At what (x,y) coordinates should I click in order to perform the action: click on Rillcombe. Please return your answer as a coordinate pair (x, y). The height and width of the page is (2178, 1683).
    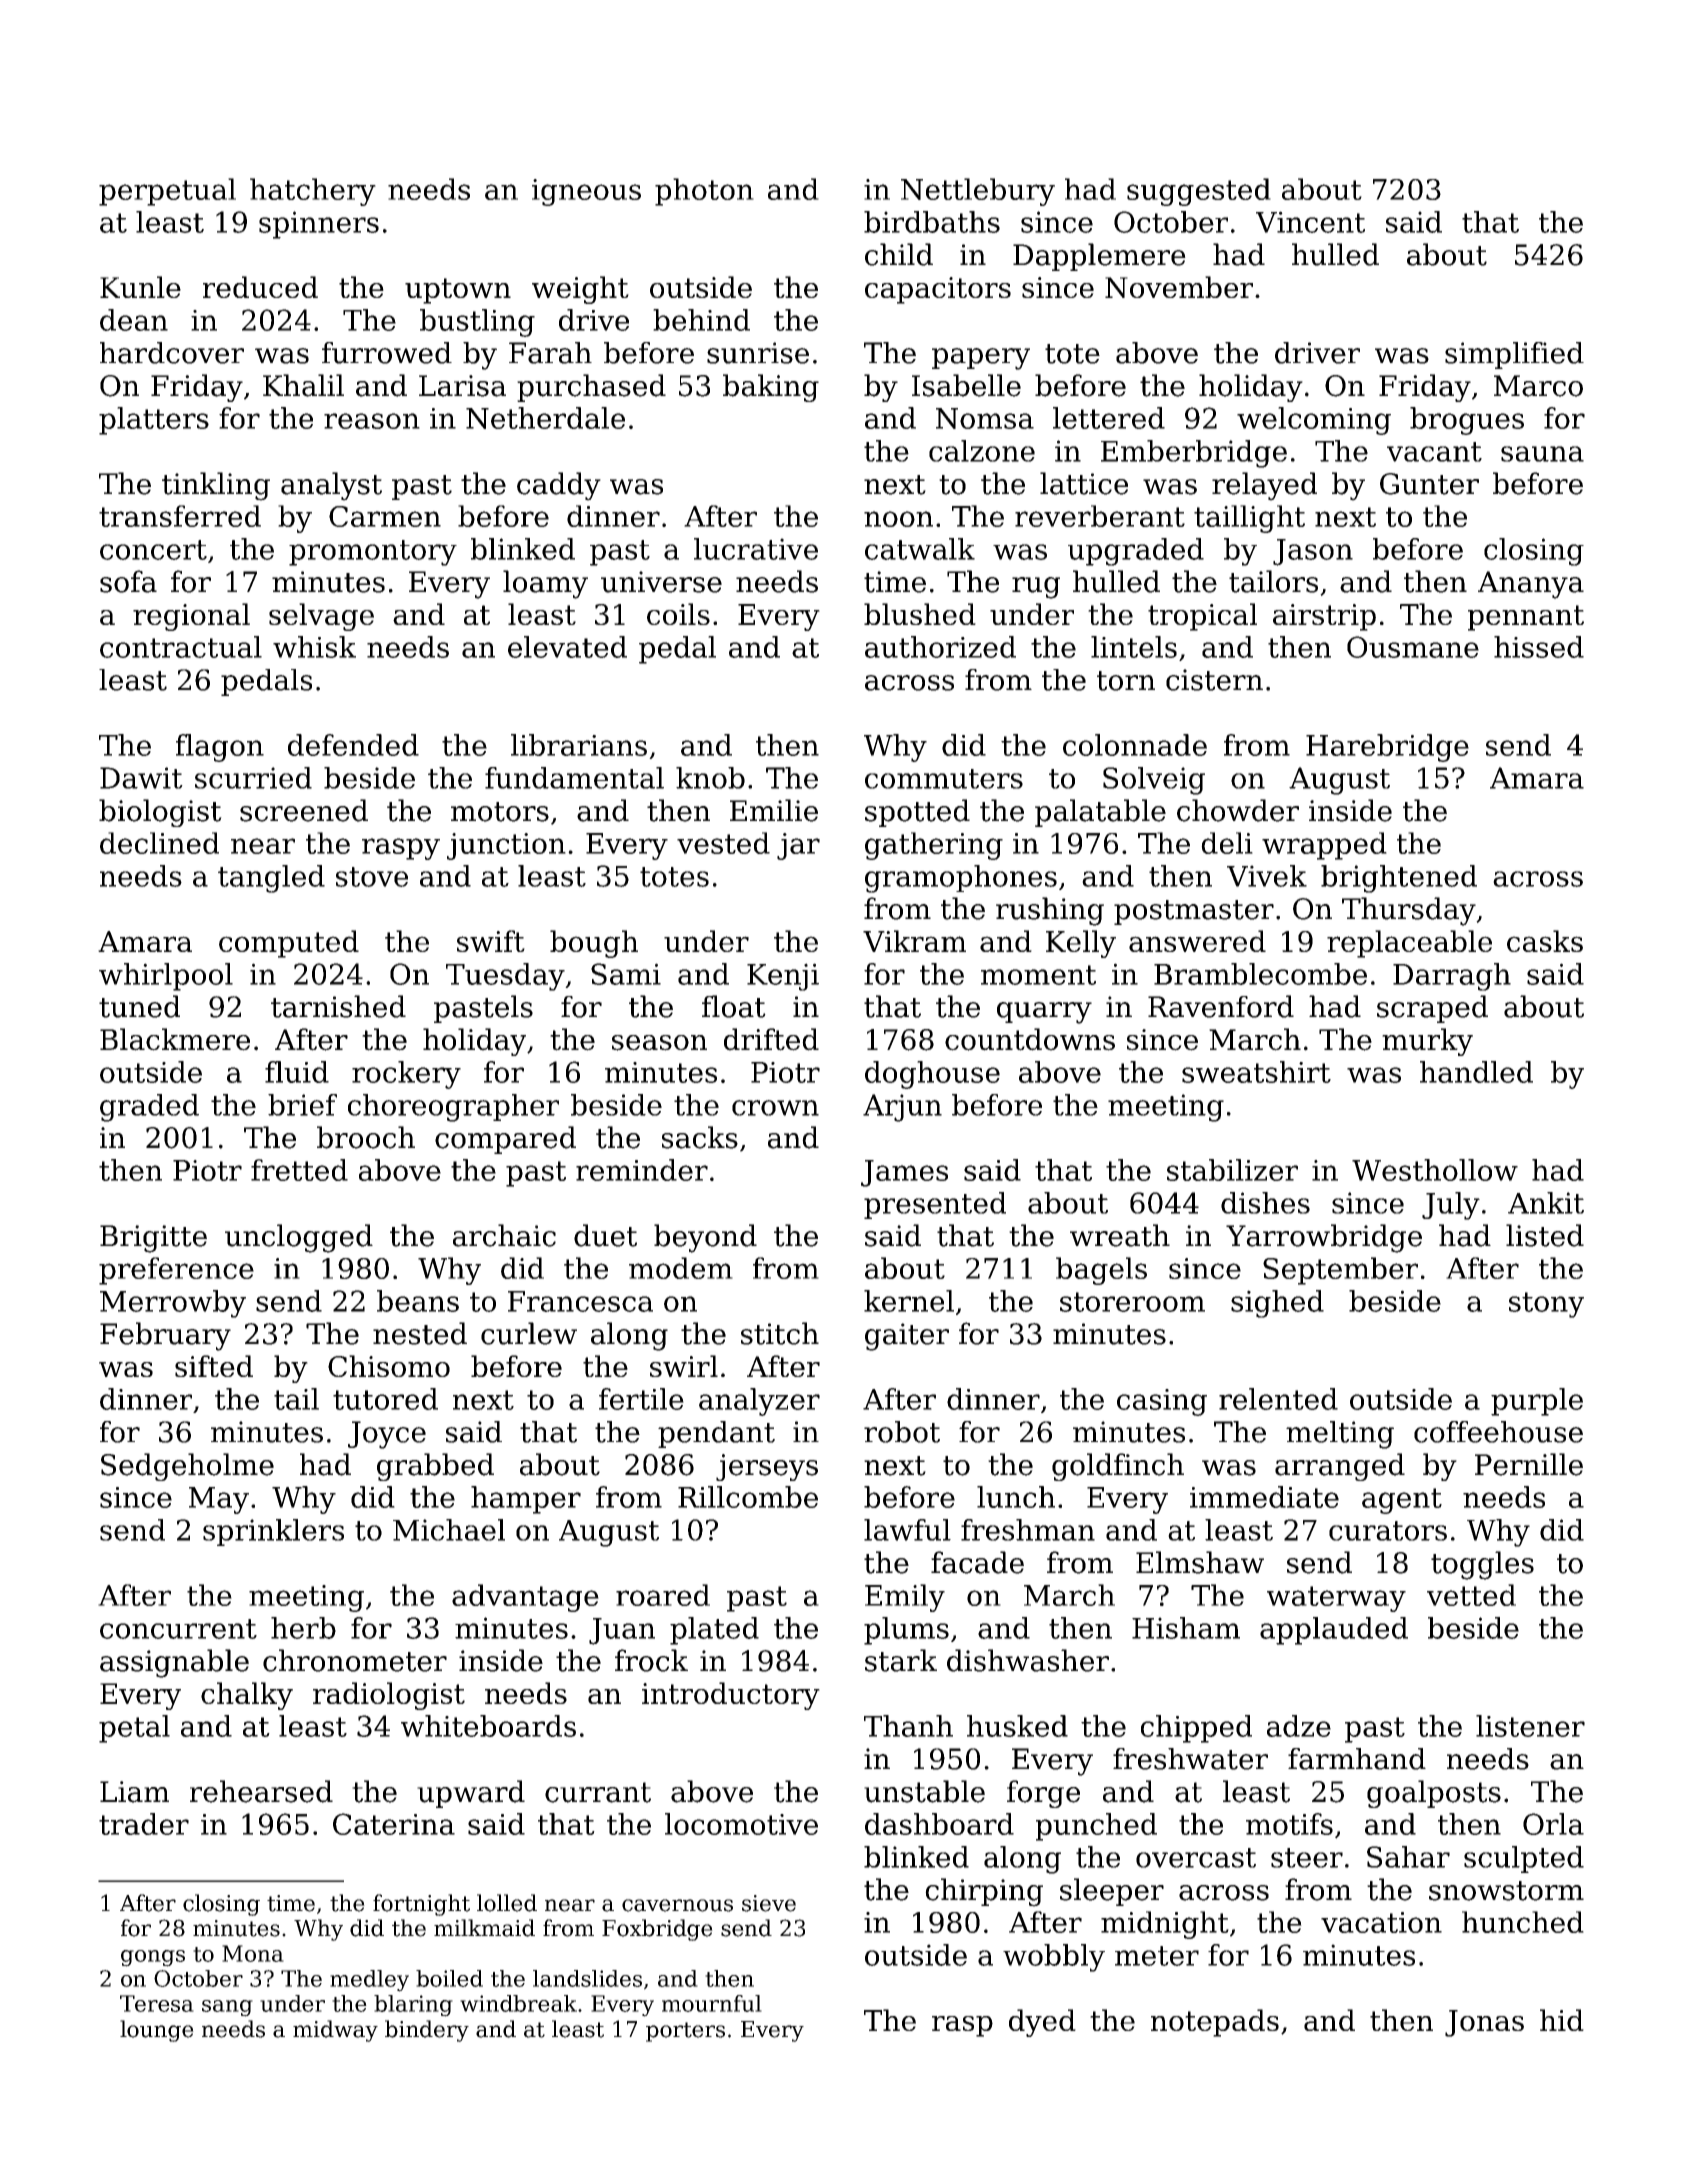
    Looking at the image, I should click on (748, 1497).
